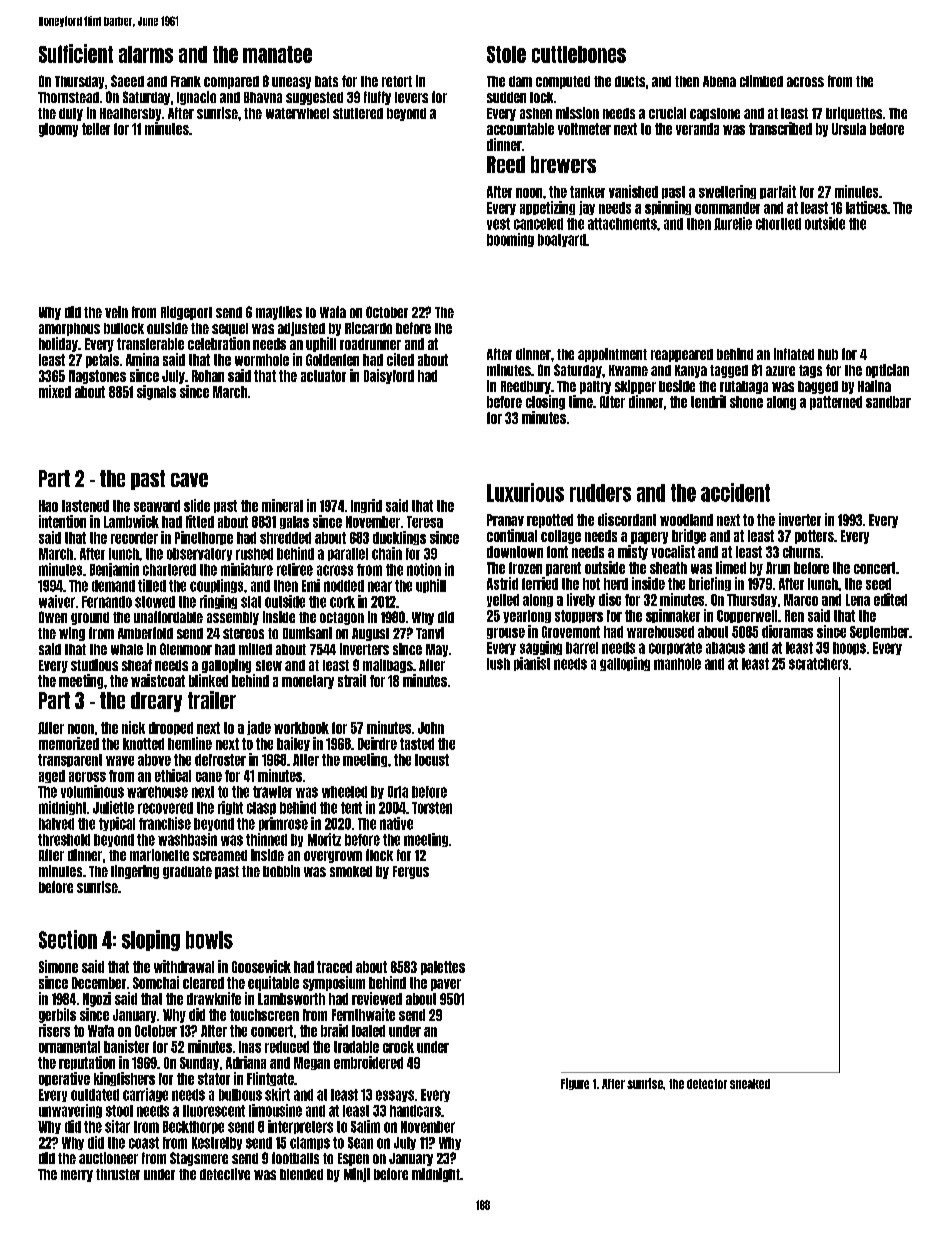 Image resolution: width=952 pixels, height=1233 pixels. Describe the element at coordinates (707, 1084) in the image. I see `detector` at that location.
